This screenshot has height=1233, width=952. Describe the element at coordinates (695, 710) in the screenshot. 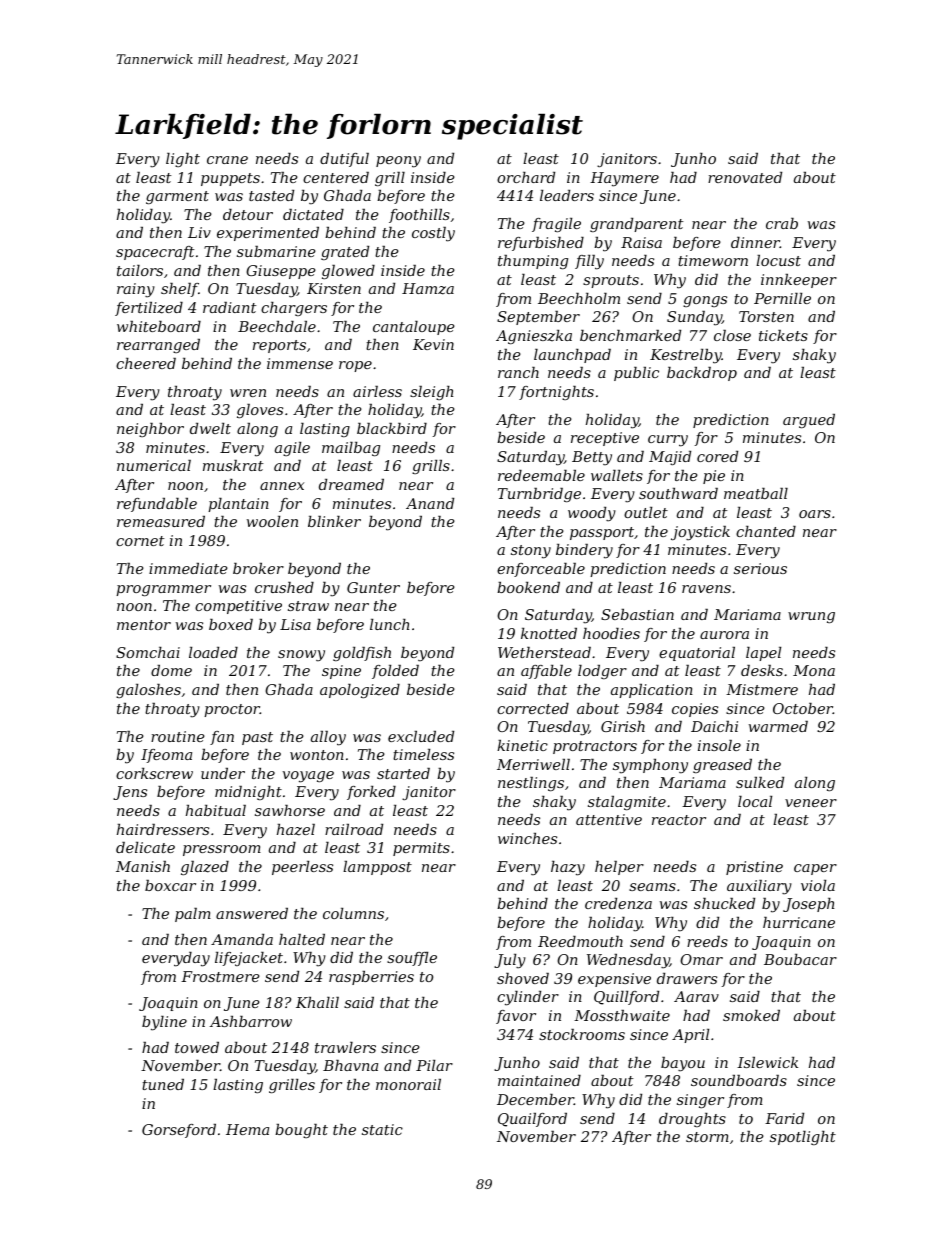

I see `copies` at that location.
